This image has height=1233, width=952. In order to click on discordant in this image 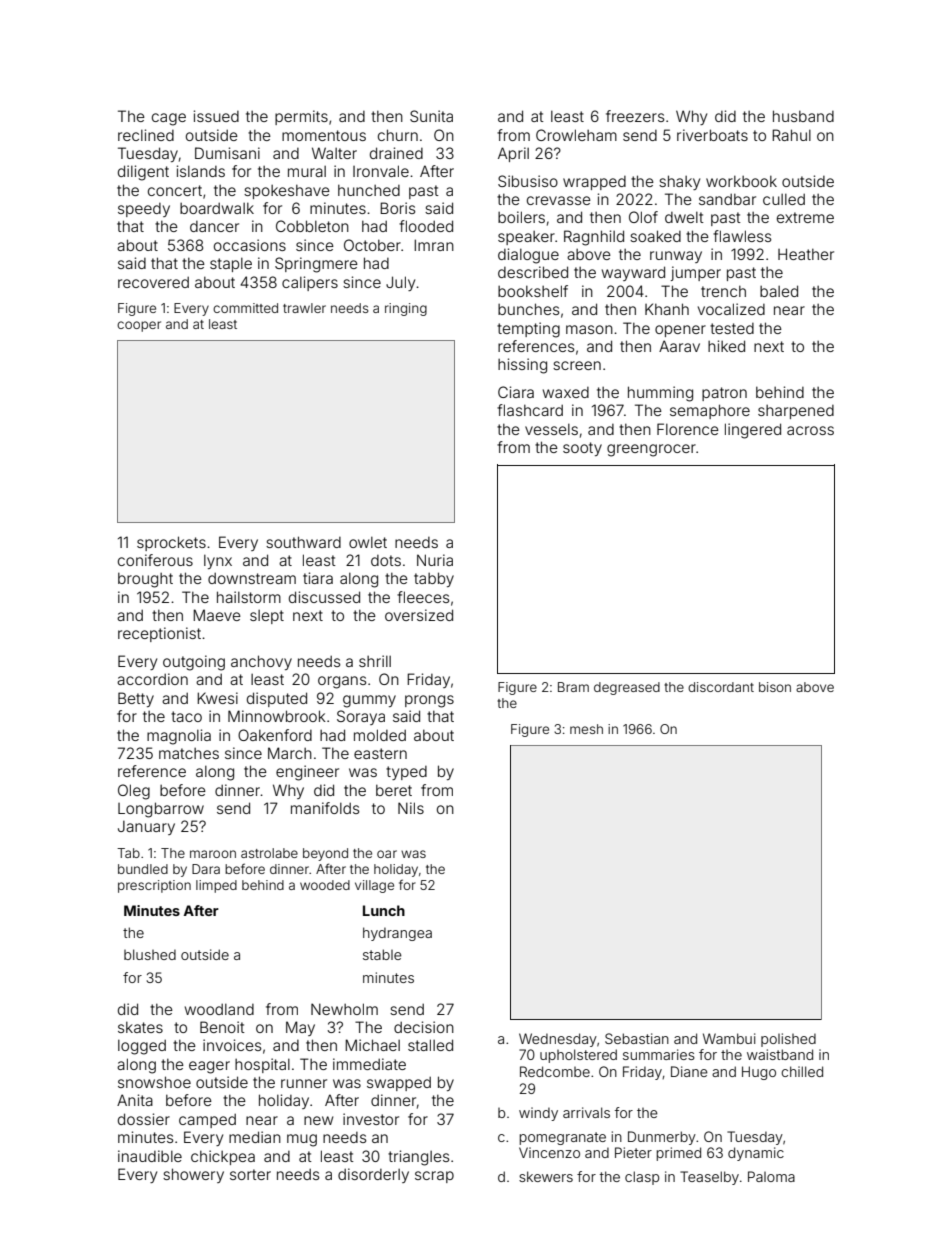, I will do `click(721, 687)`.
